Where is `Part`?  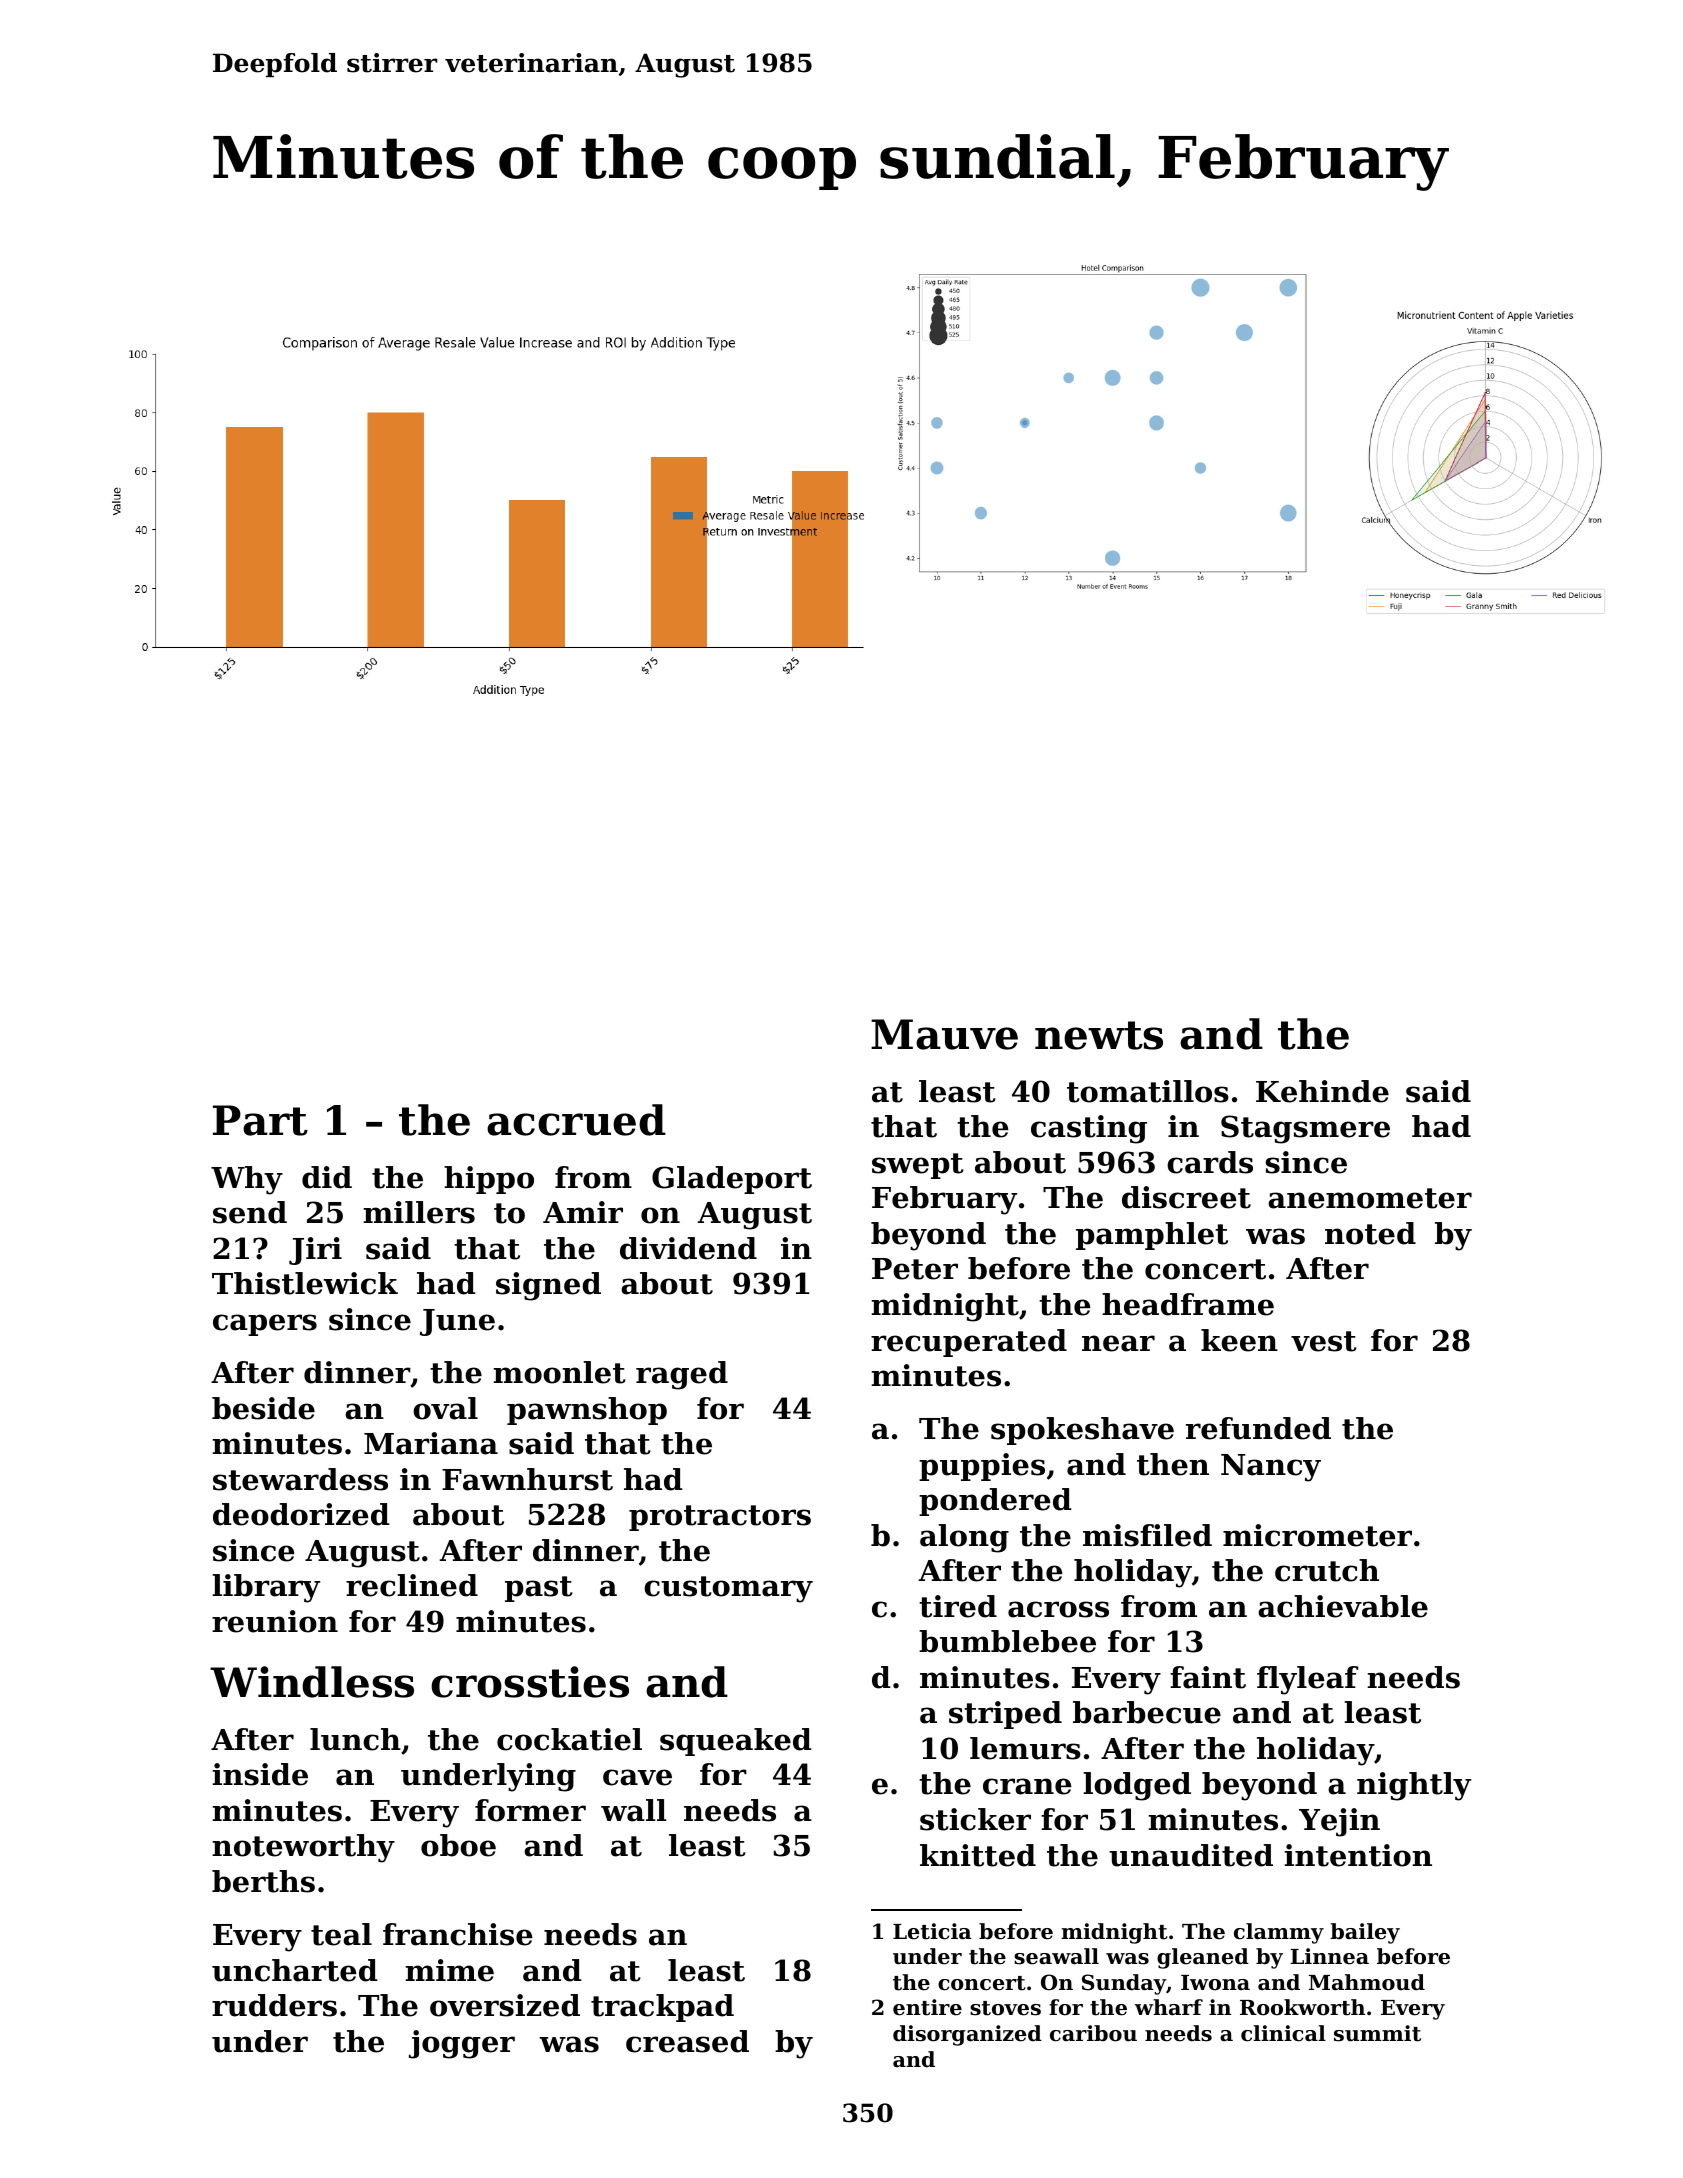
Part is located at coordinates (260, 1120).
